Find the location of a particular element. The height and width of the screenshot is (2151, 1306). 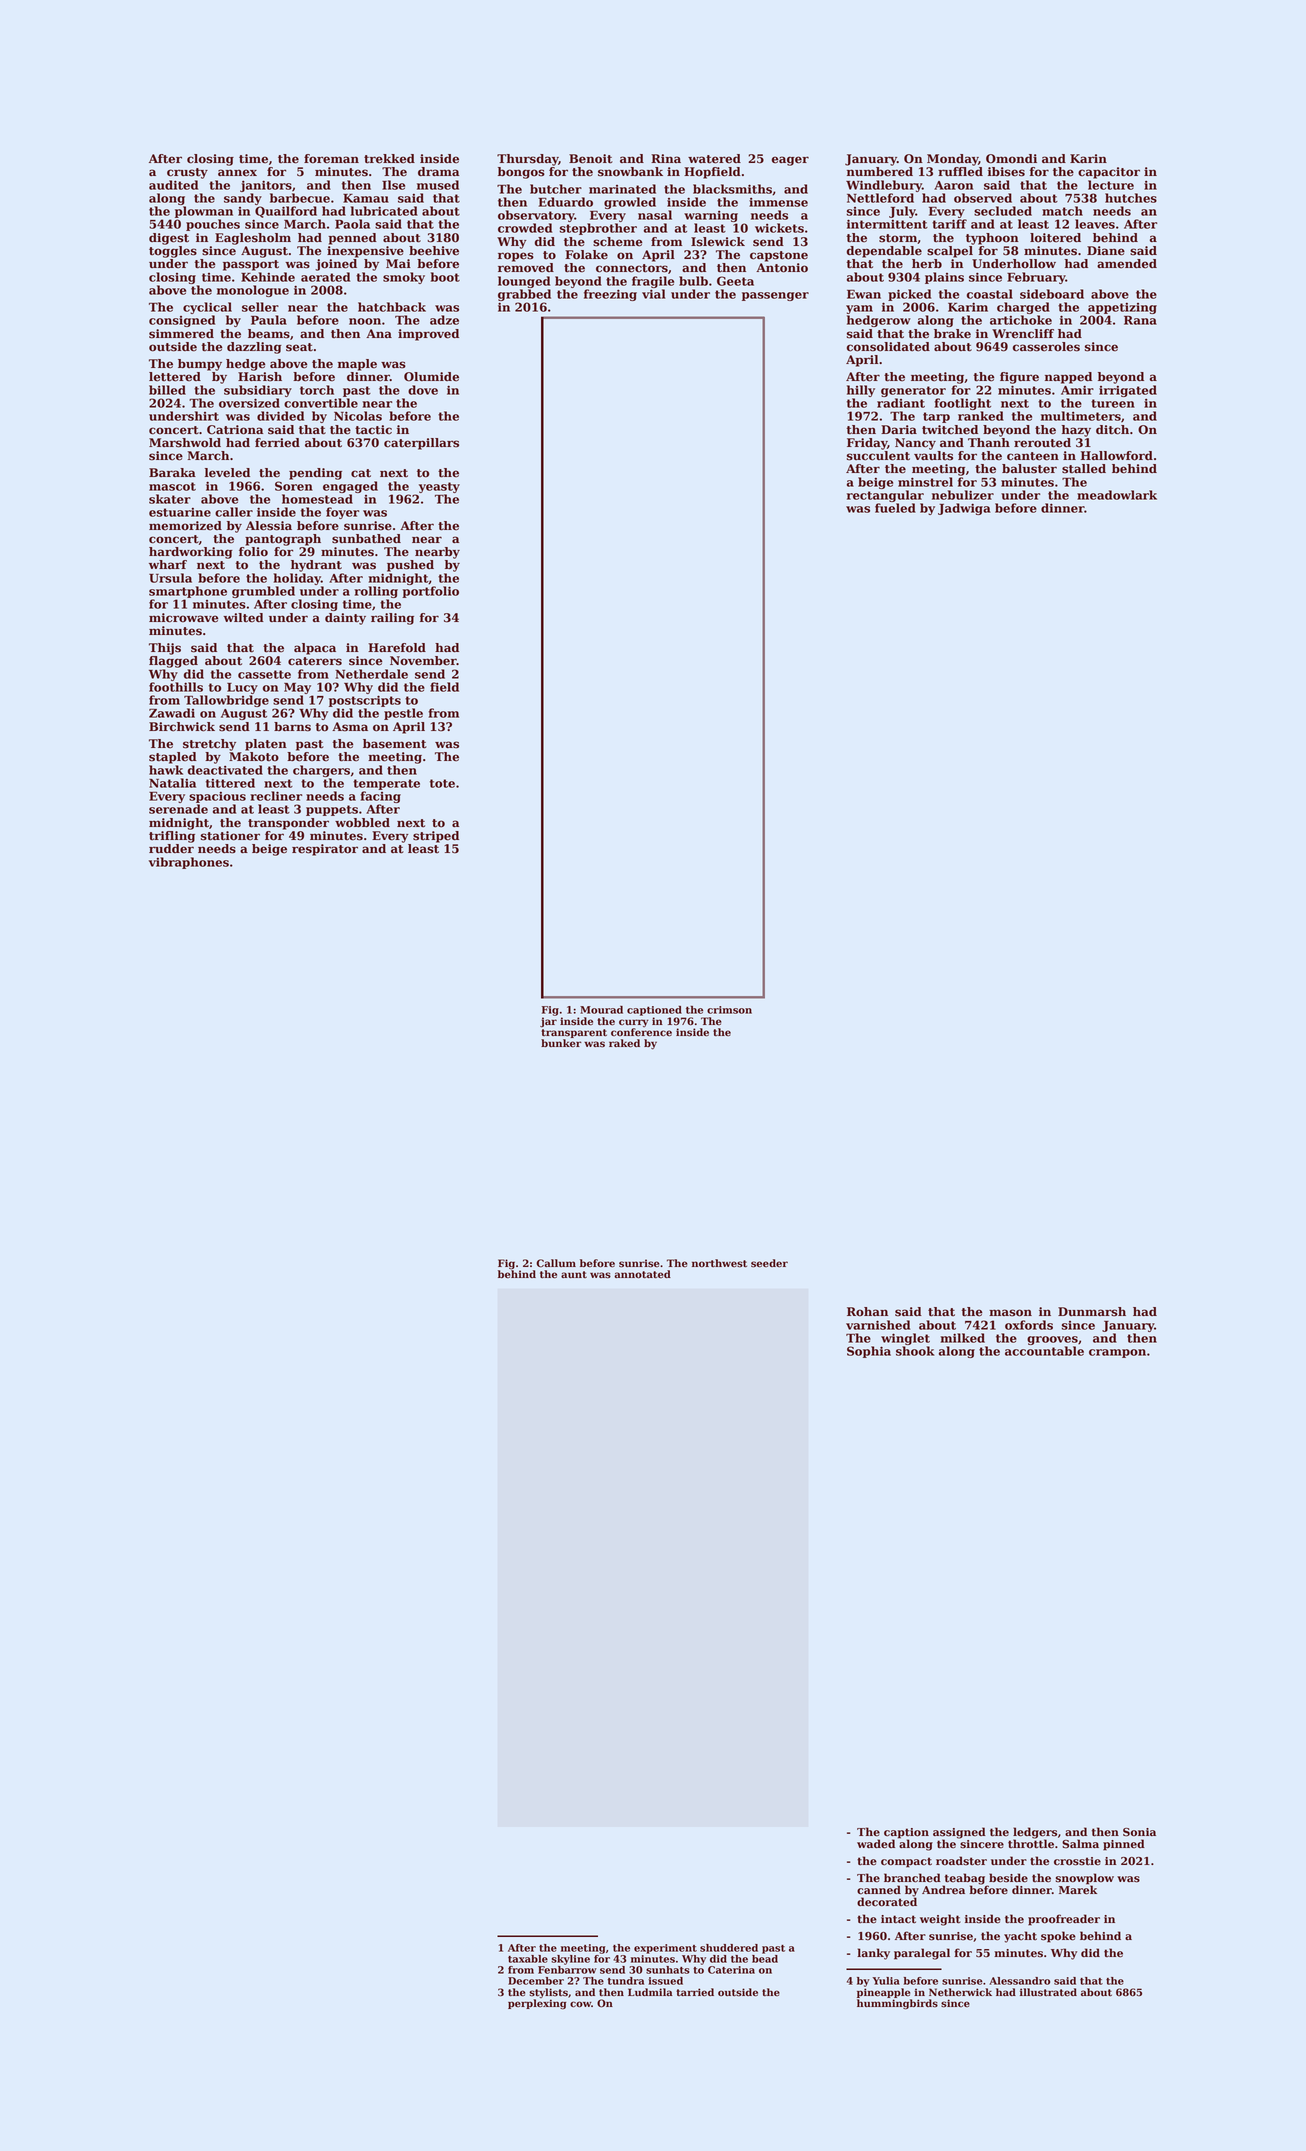

taxable is located at coordinates (528, 1959).
